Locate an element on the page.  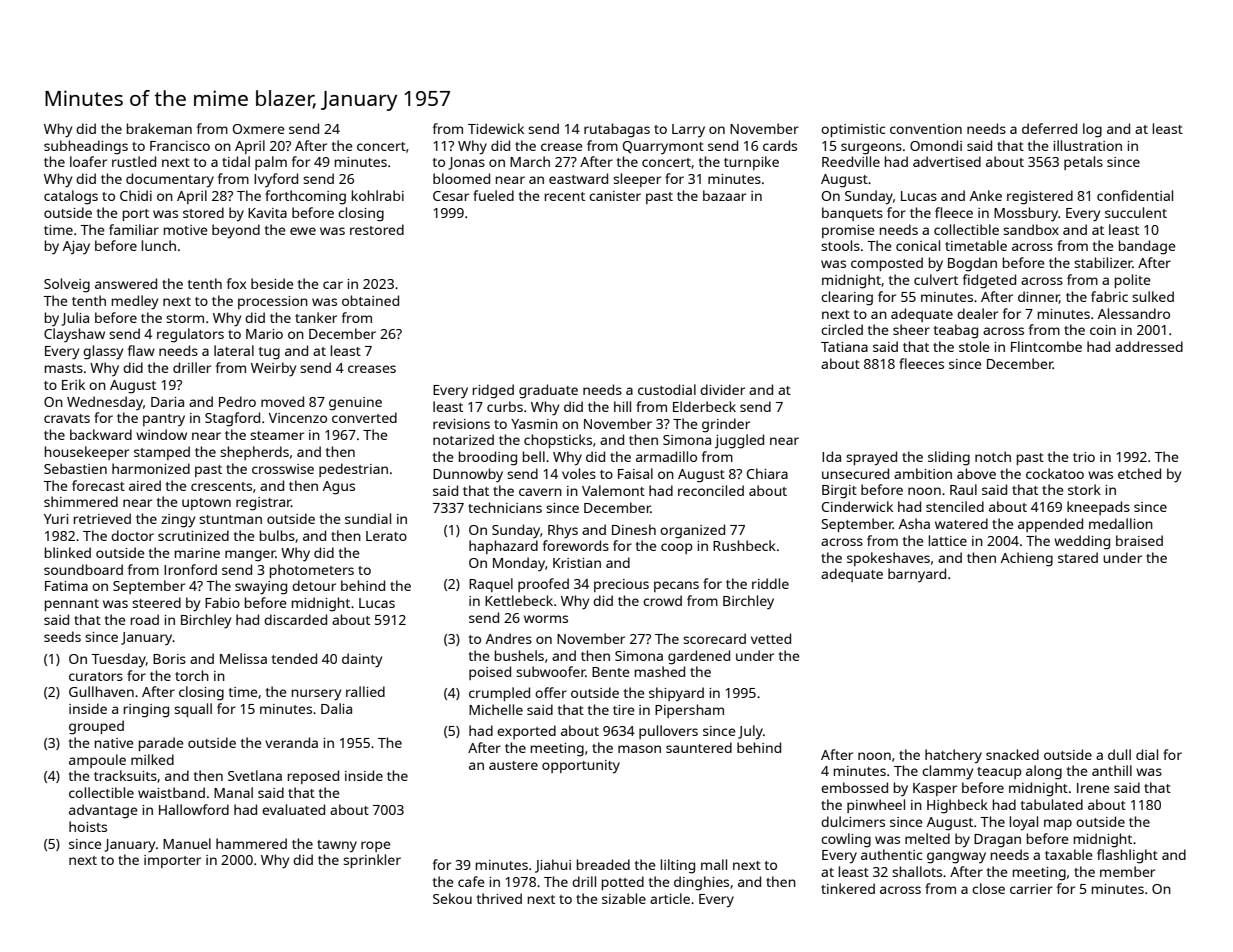
Tidewick is located at coordinates (496, 128).
